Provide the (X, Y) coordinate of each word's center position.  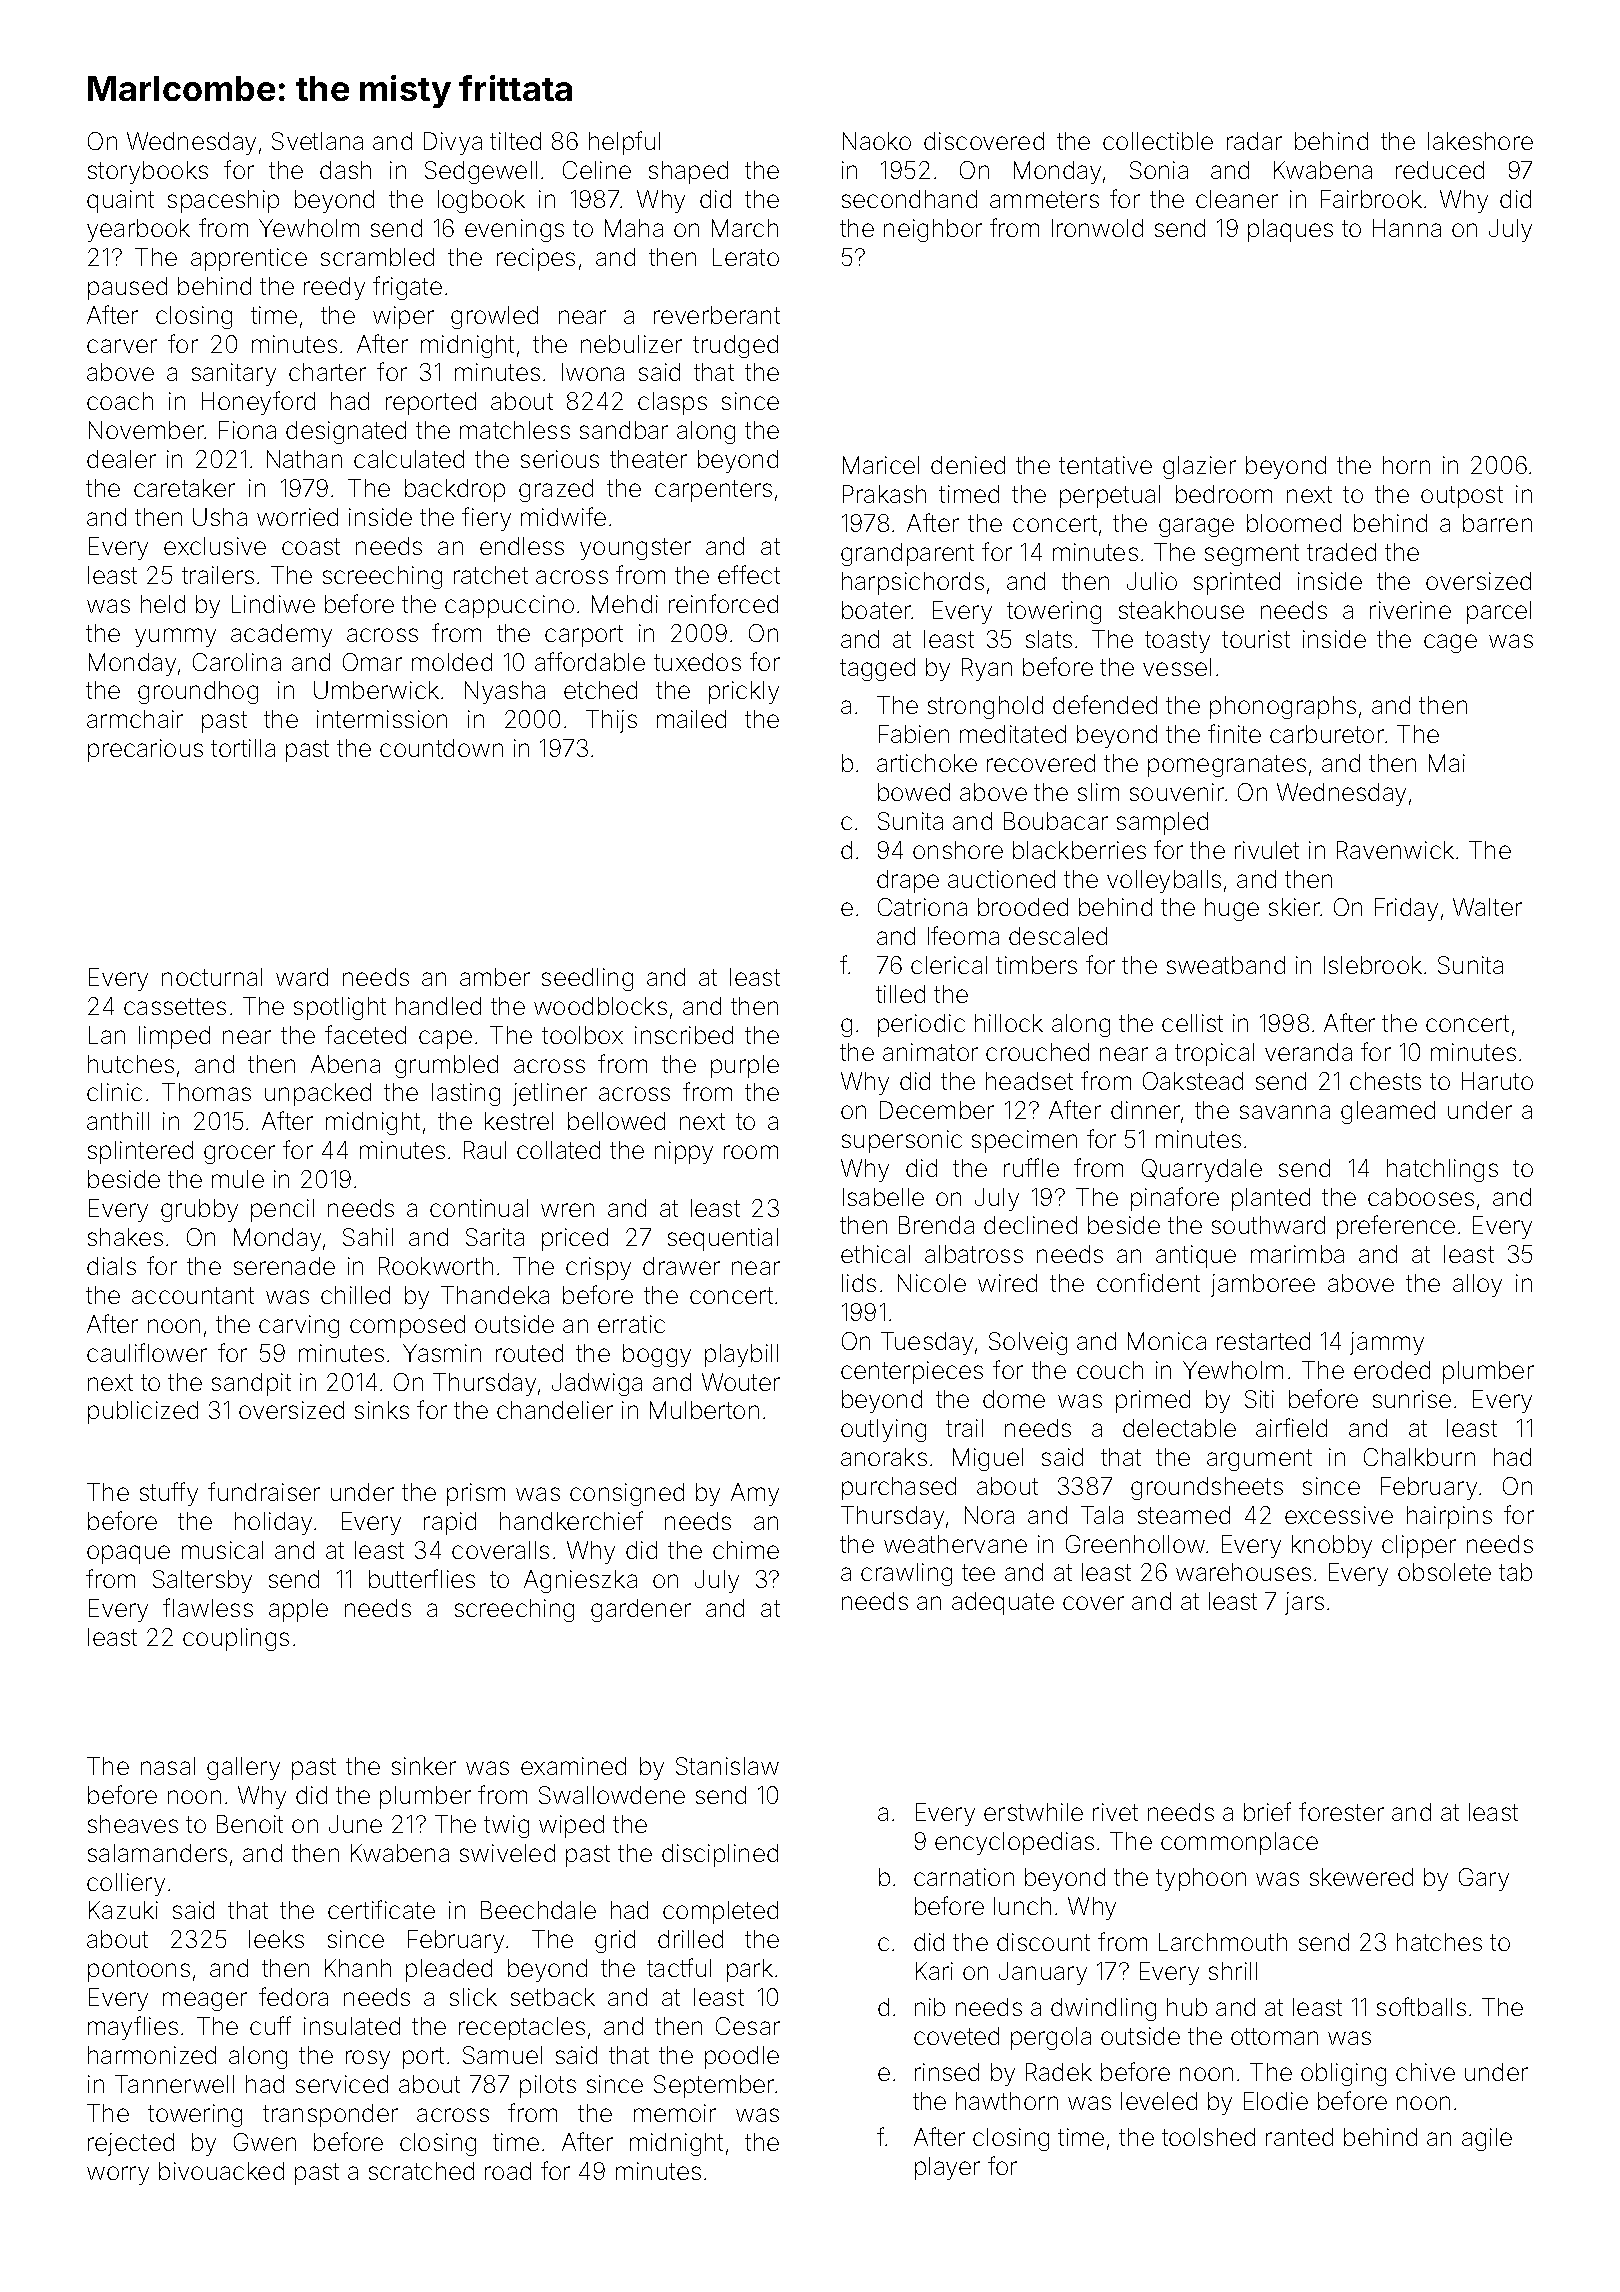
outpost (1462, 497)
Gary (1484, 1879)
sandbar (624, 430)
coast (311, 546)
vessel (1177, 667)
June (355, 1824)
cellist (1192, 1023)
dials (111, 1266)
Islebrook (1373, 965)
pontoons (139, 1971)
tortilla (243, 748)
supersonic (902, 1141)
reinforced (723, 603)
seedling (587, 979)
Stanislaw (727, 1766)
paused (127, 288)
